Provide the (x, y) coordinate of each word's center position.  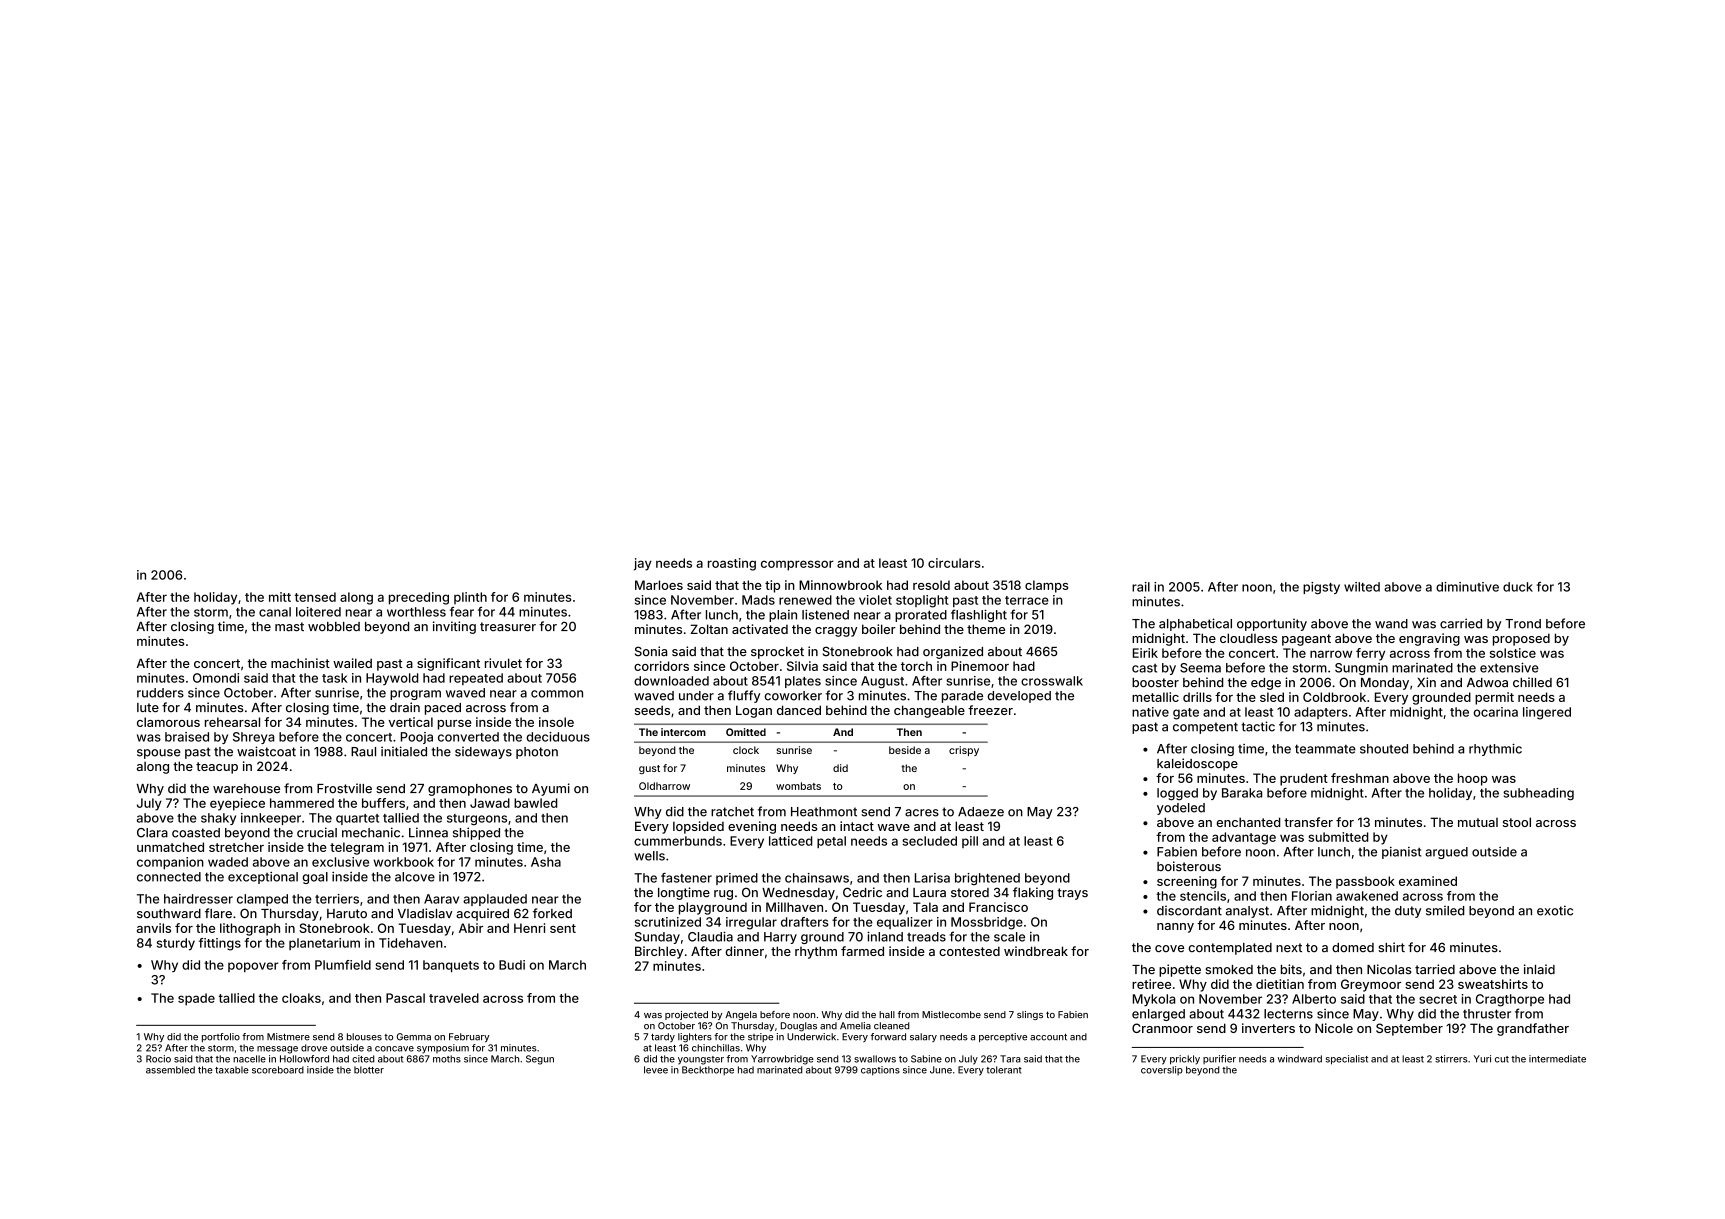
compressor (797, 565)
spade (196, 999)
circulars (954, 563)
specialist (1347, 1060)
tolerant (1004, 1070)
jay (643, 564)
